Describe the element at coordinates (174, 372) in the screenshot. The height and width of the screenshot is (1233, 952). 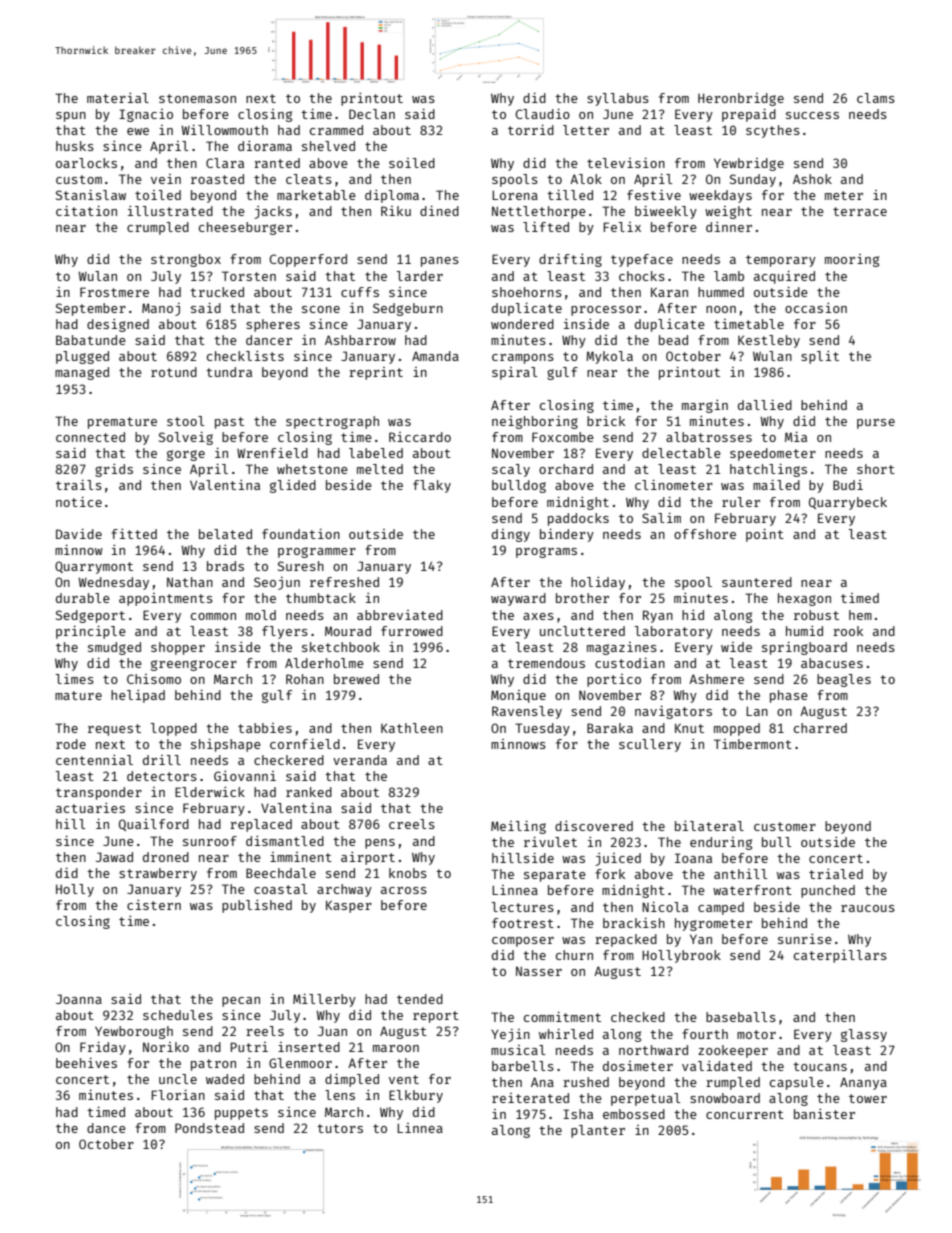
I see `rotund` at that location.
